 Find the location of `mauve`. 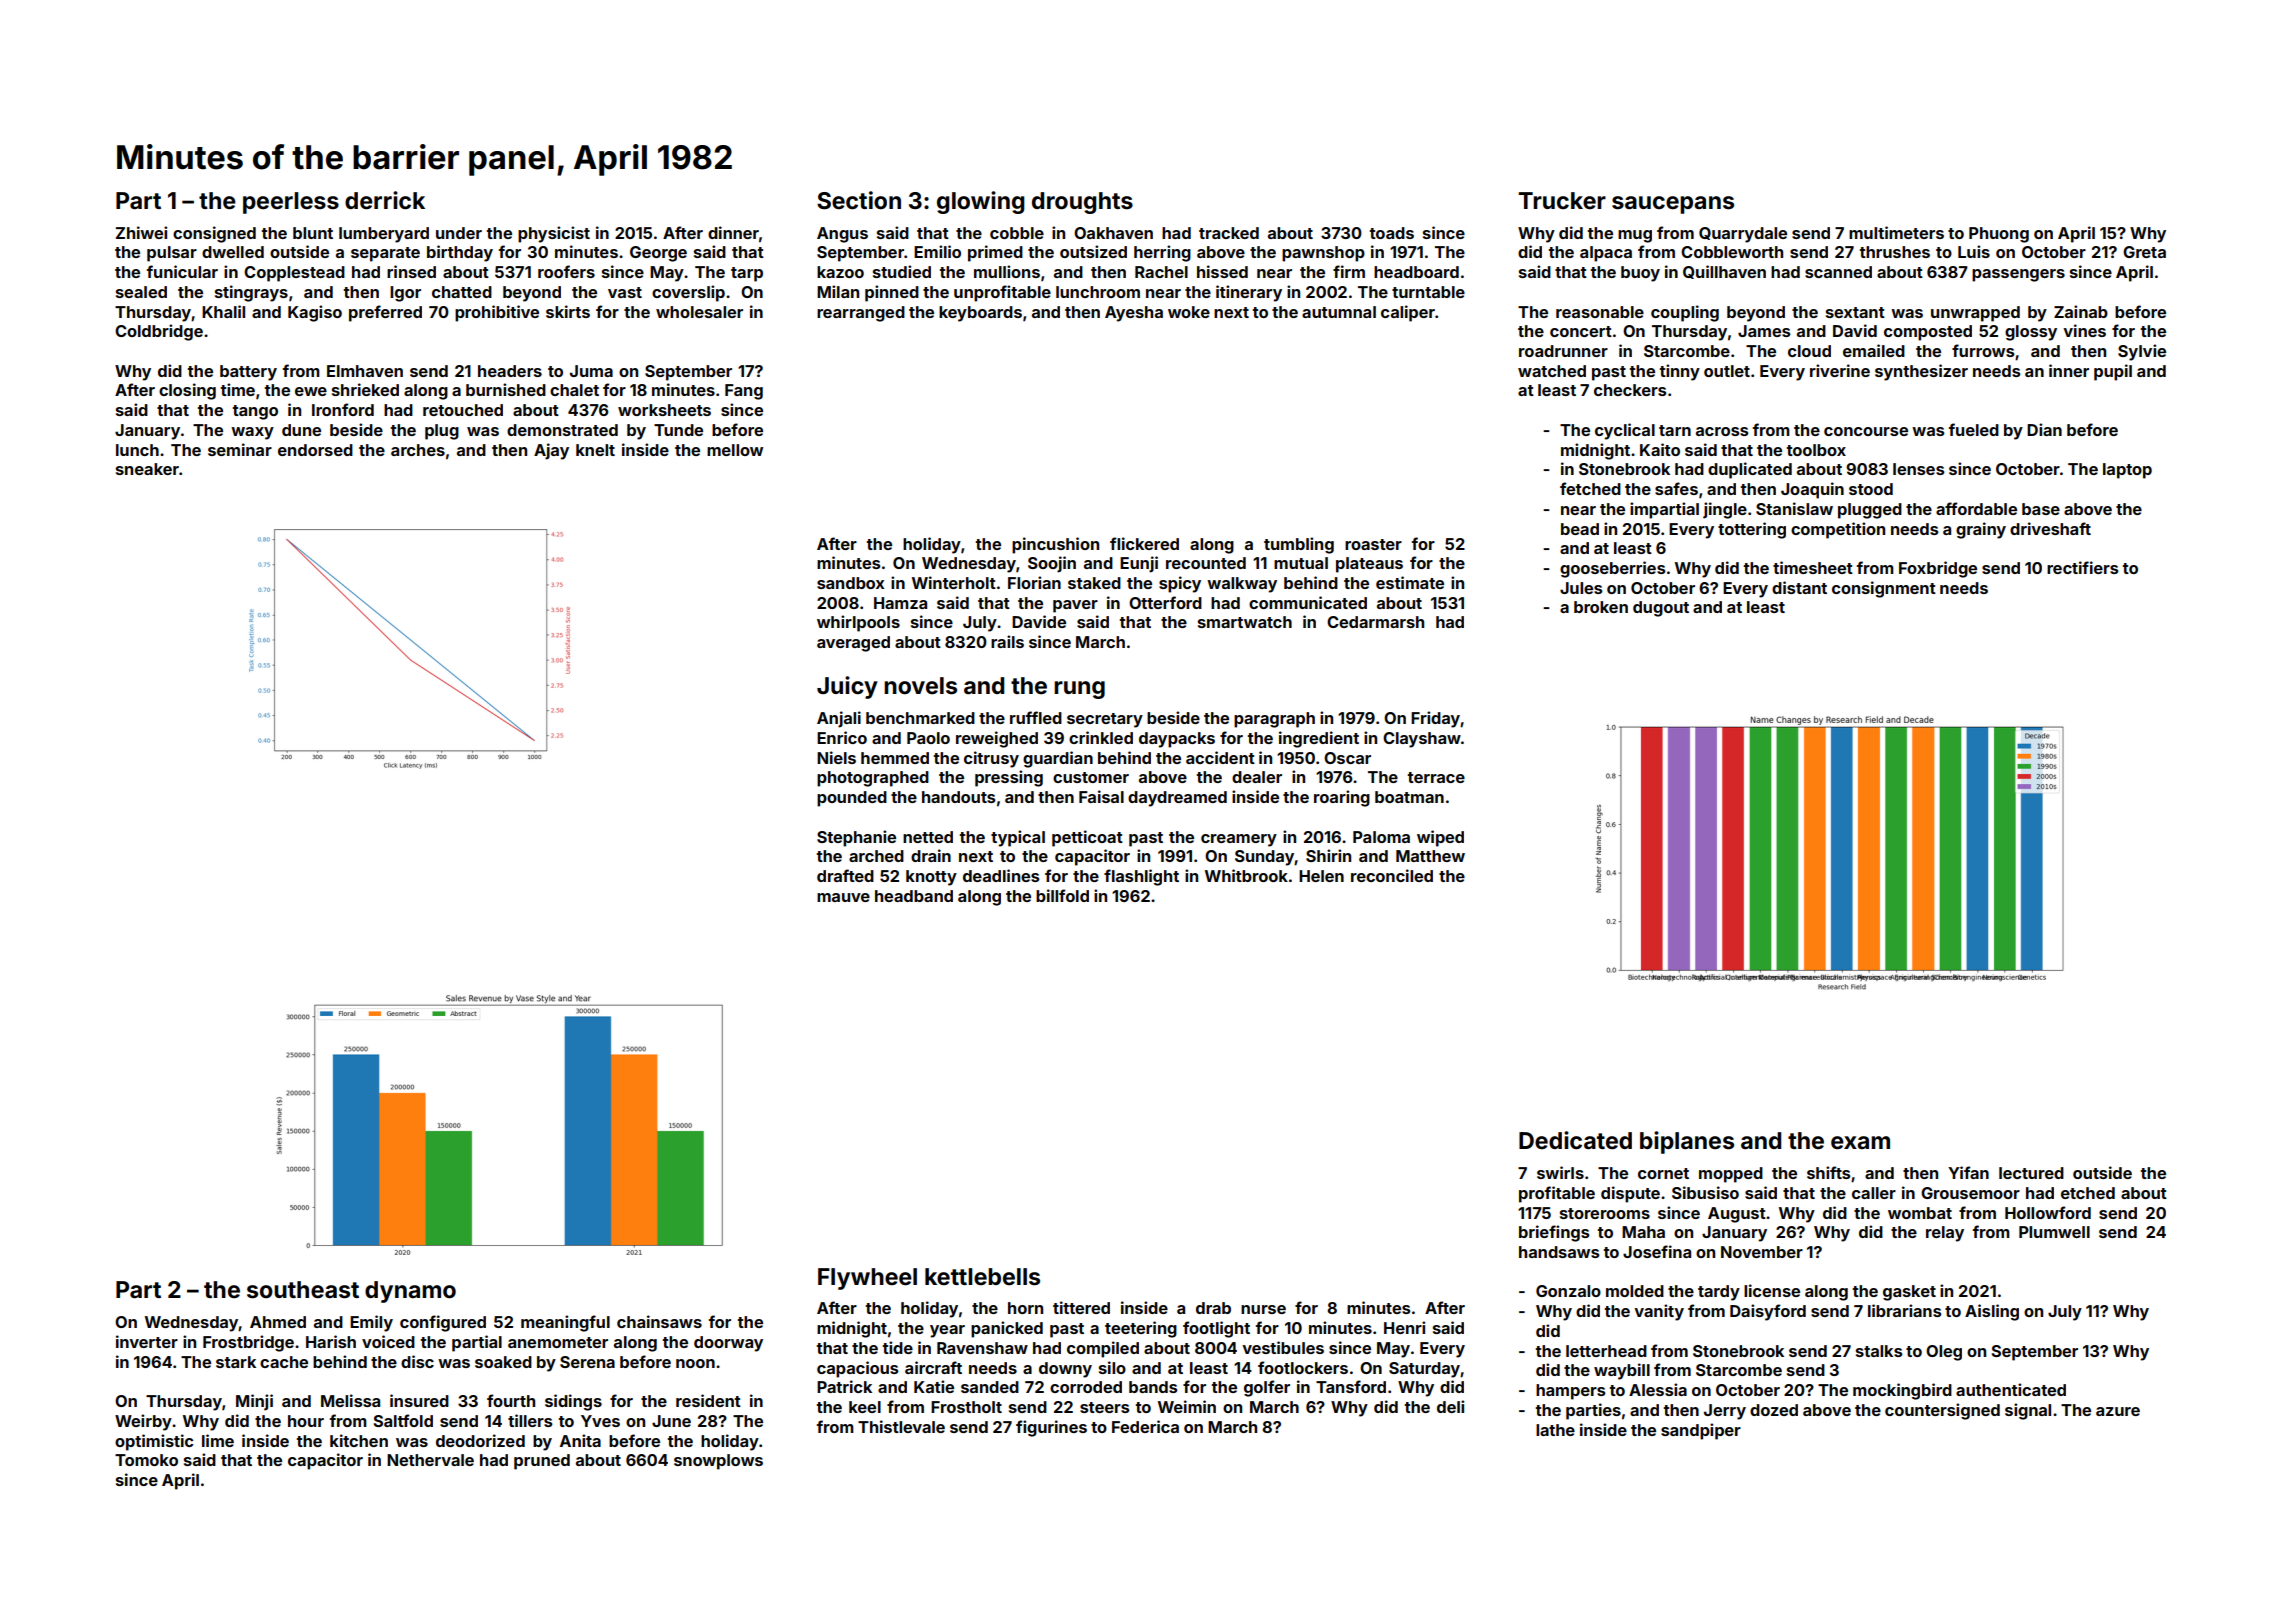

mauve is located at coordinates (843, 897).
